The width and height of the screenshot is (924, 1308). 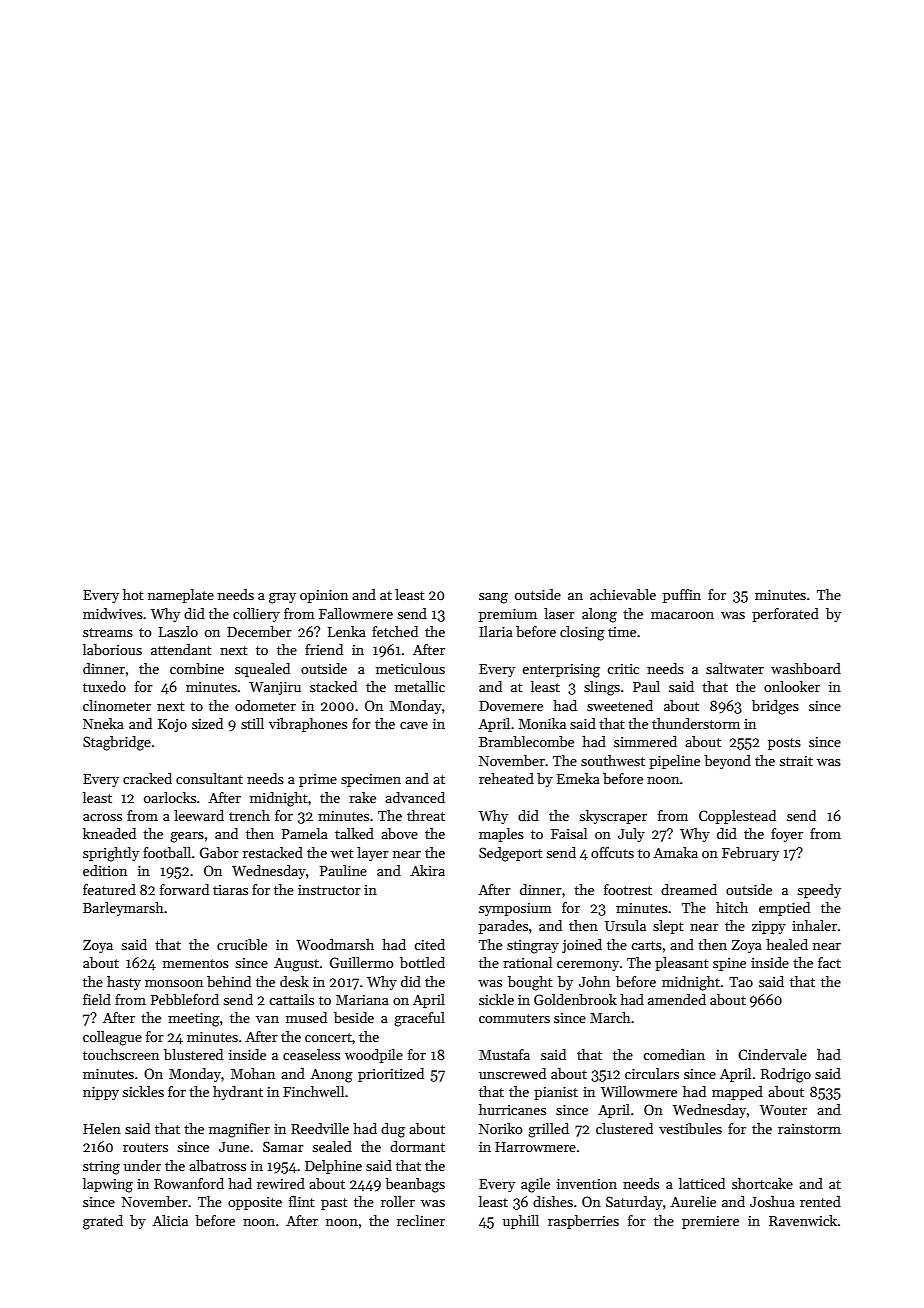 What do you see at coordinates (334, 1204) in the screenshot?
I see `past` at bounding box center [334, 1204].
